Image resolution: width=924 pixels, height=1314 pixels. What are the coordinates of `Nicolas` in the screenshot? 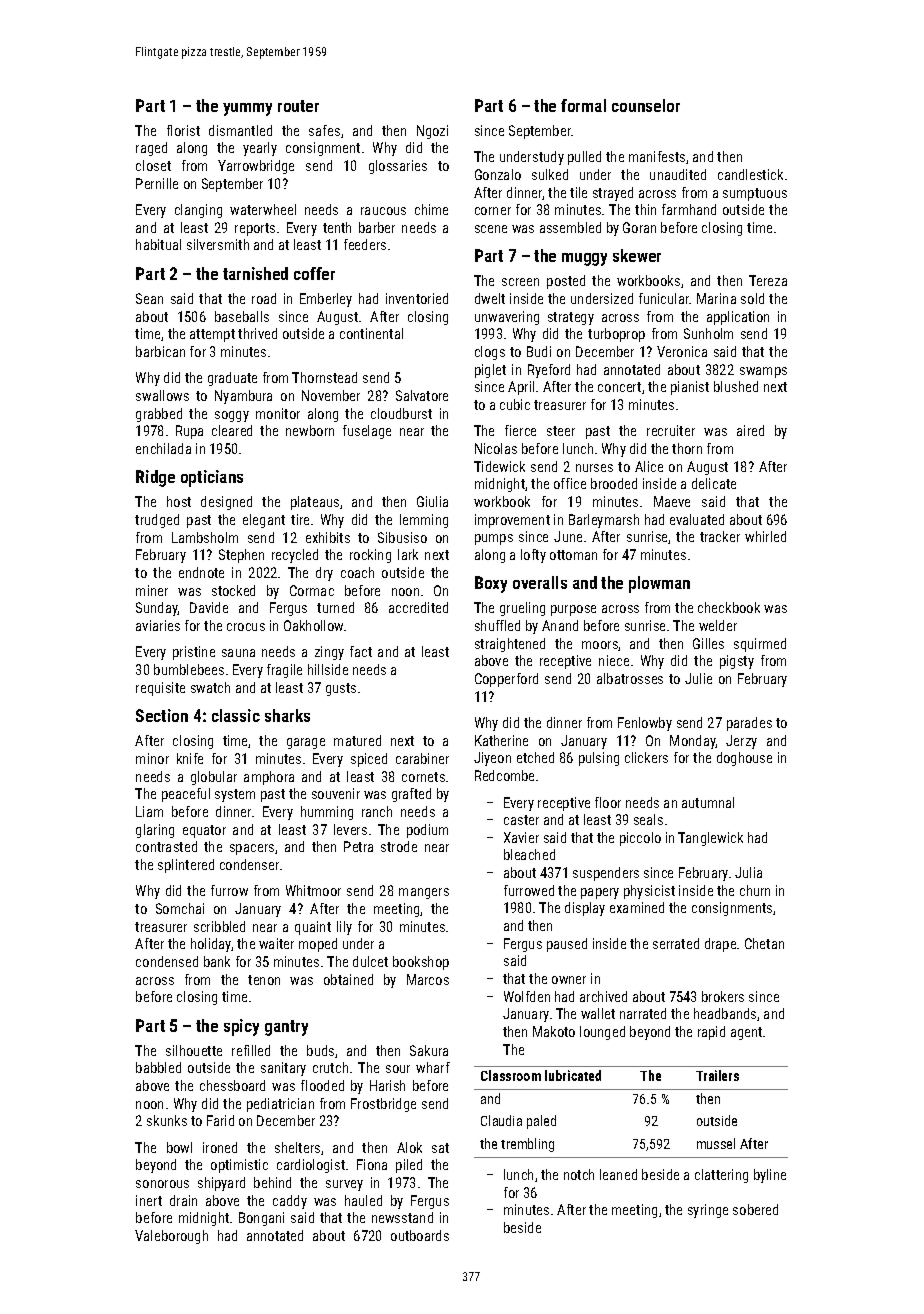 It's located at (496, 448).
